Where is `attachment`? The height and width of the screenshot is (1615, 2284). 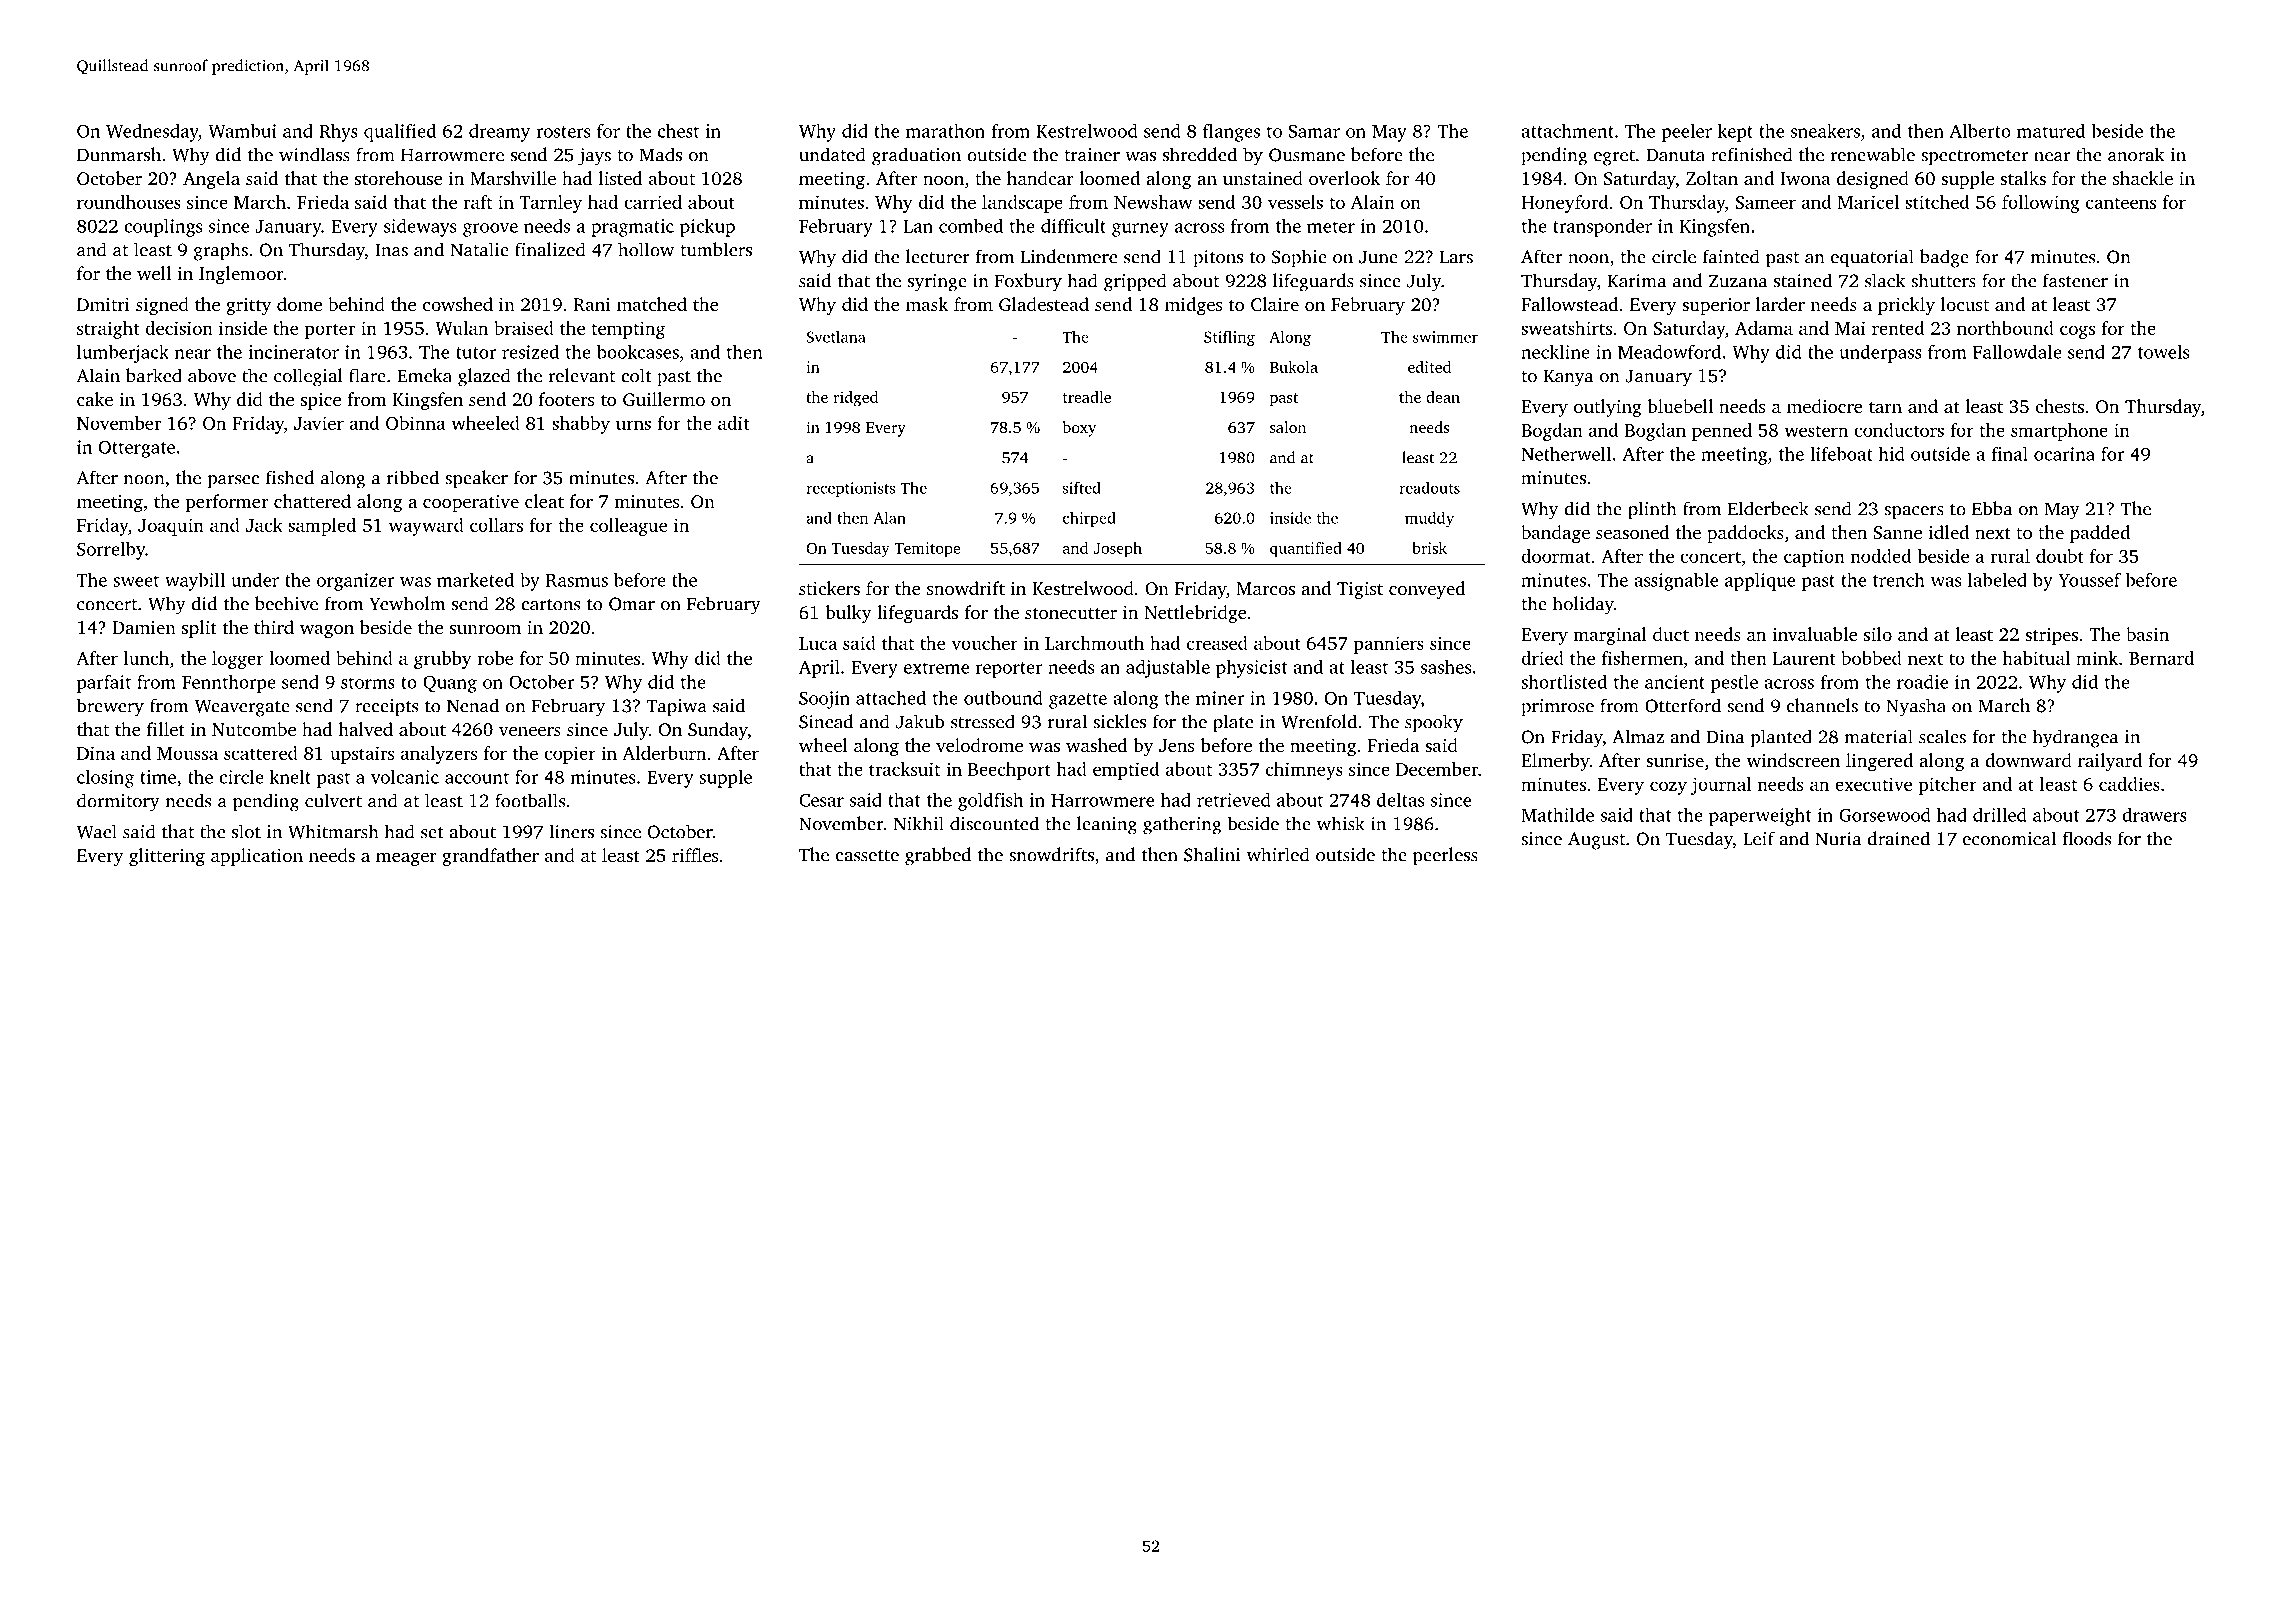
attachment is located at coordinates (1567, 131).
